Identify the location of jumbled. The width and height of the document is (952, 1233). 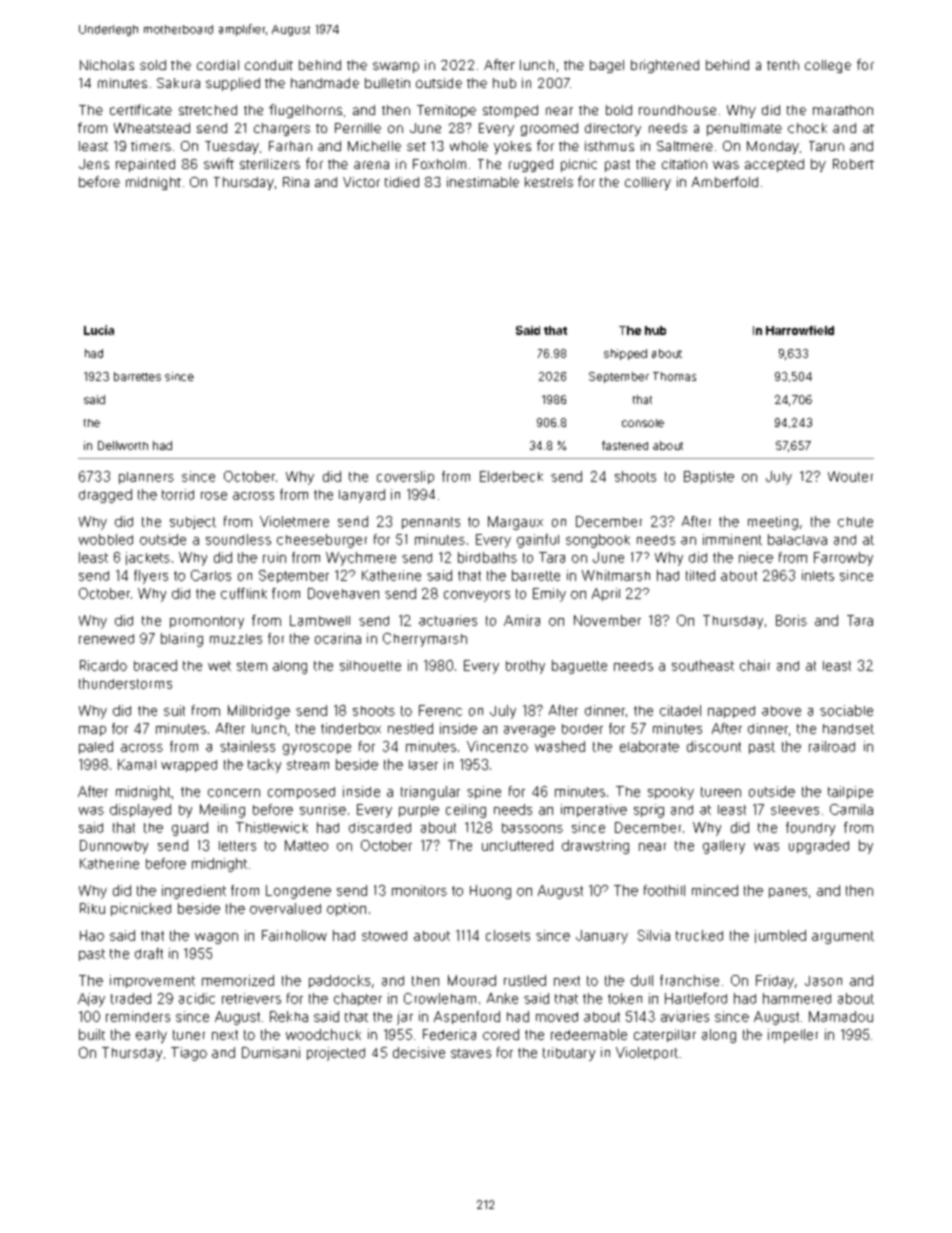
(780, 936).
